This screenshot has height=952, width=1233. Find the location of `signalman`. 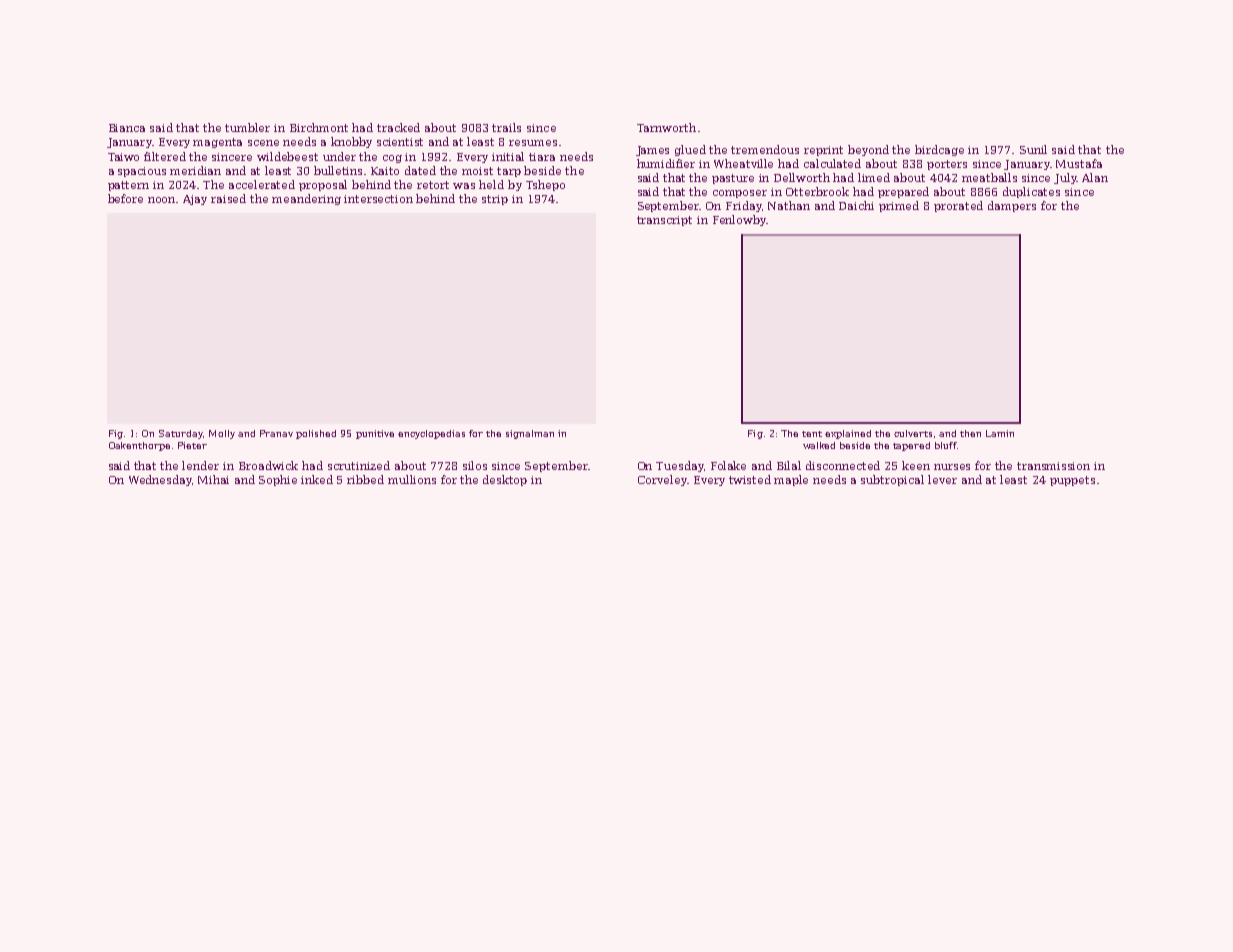

signalman is located at coordinates (530, 434).
